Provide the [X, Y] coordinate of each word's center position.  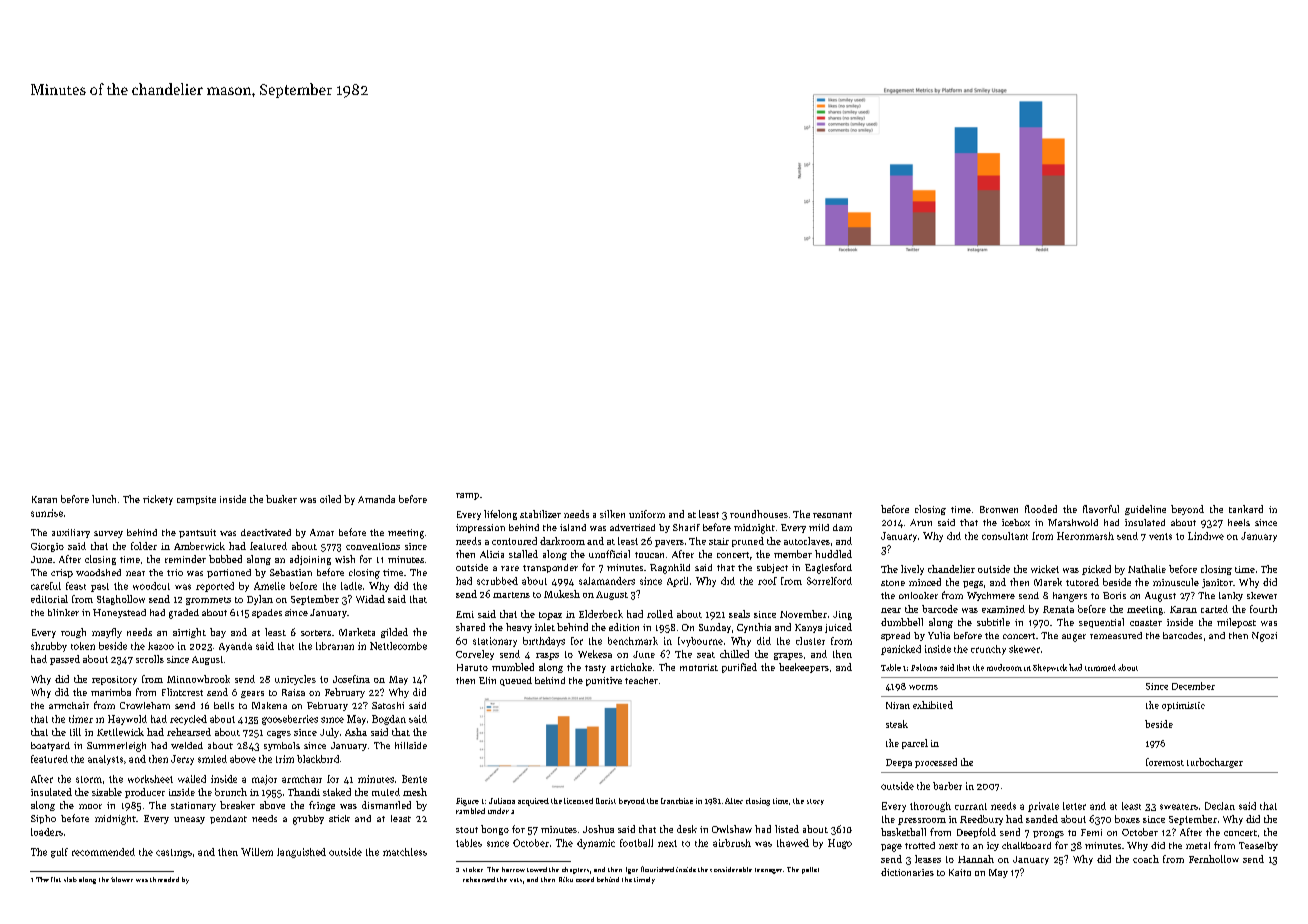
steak [897, 724]
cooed [585, 879]
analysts [105, 760]
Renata [1058, 609]
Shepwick [1050, 668]
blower [122, 879]
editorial [49, 599]
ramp [467, 496]
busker [281, 499]
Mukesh [562, 594]
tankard [1246, 509]
